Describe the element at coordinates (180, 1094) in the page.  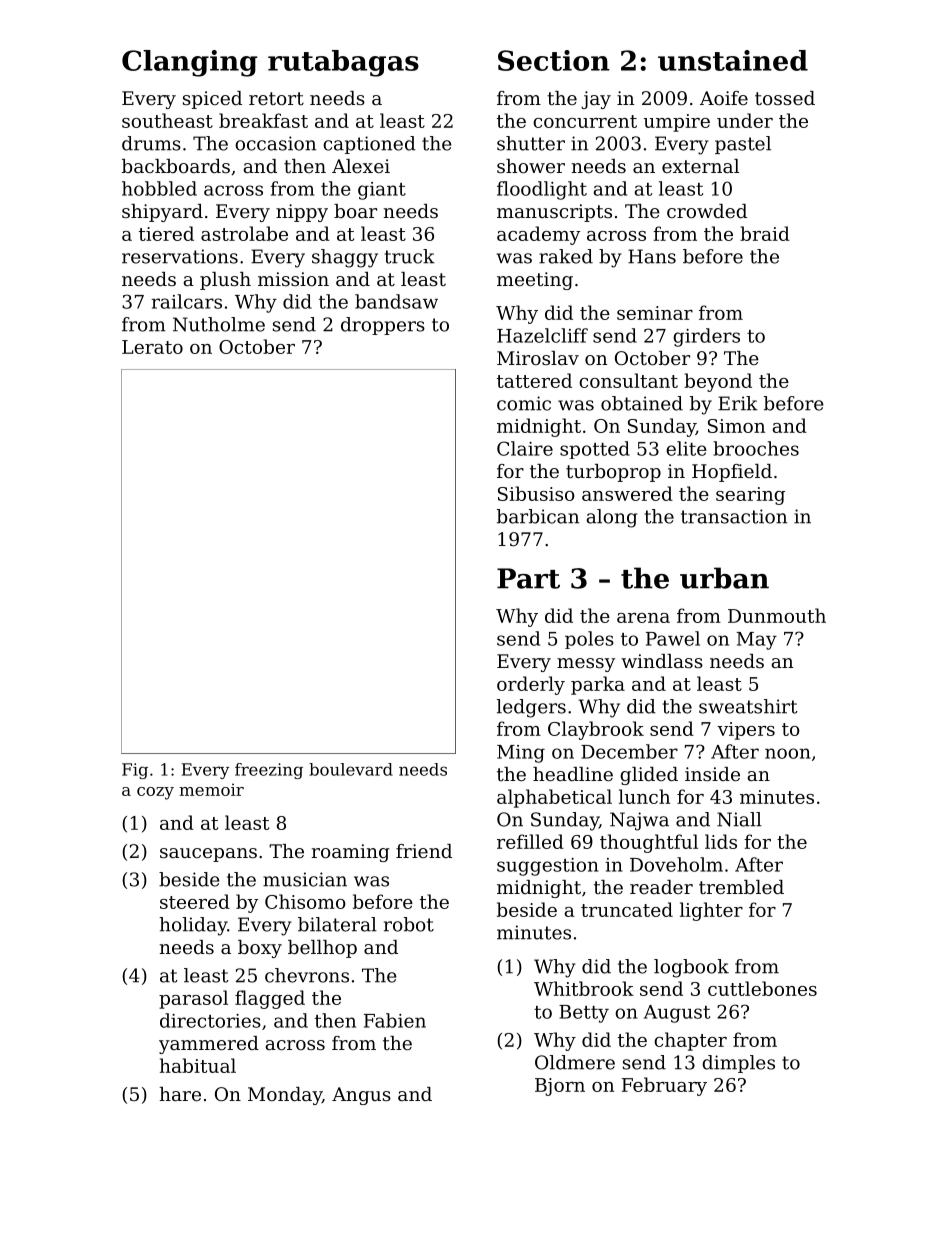
I see `hare` at that location.
